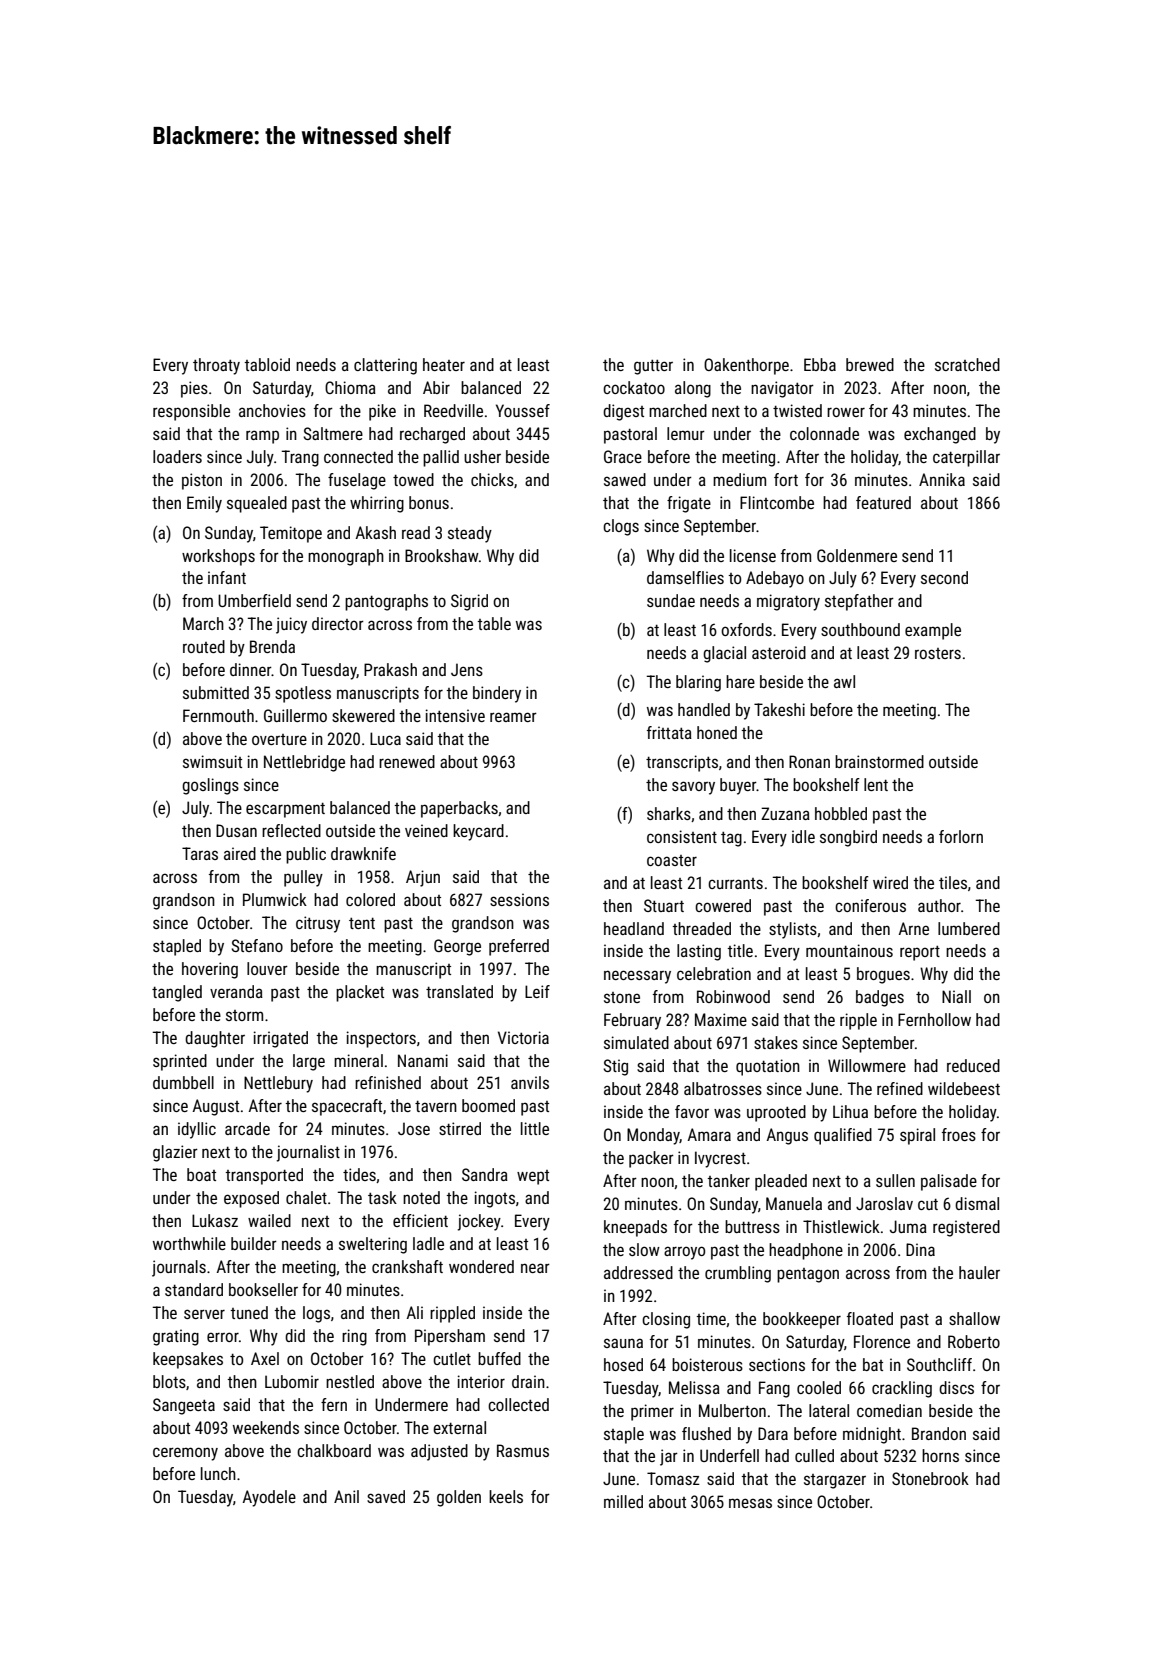  I want to click on Youssef, so click(523, 410).
